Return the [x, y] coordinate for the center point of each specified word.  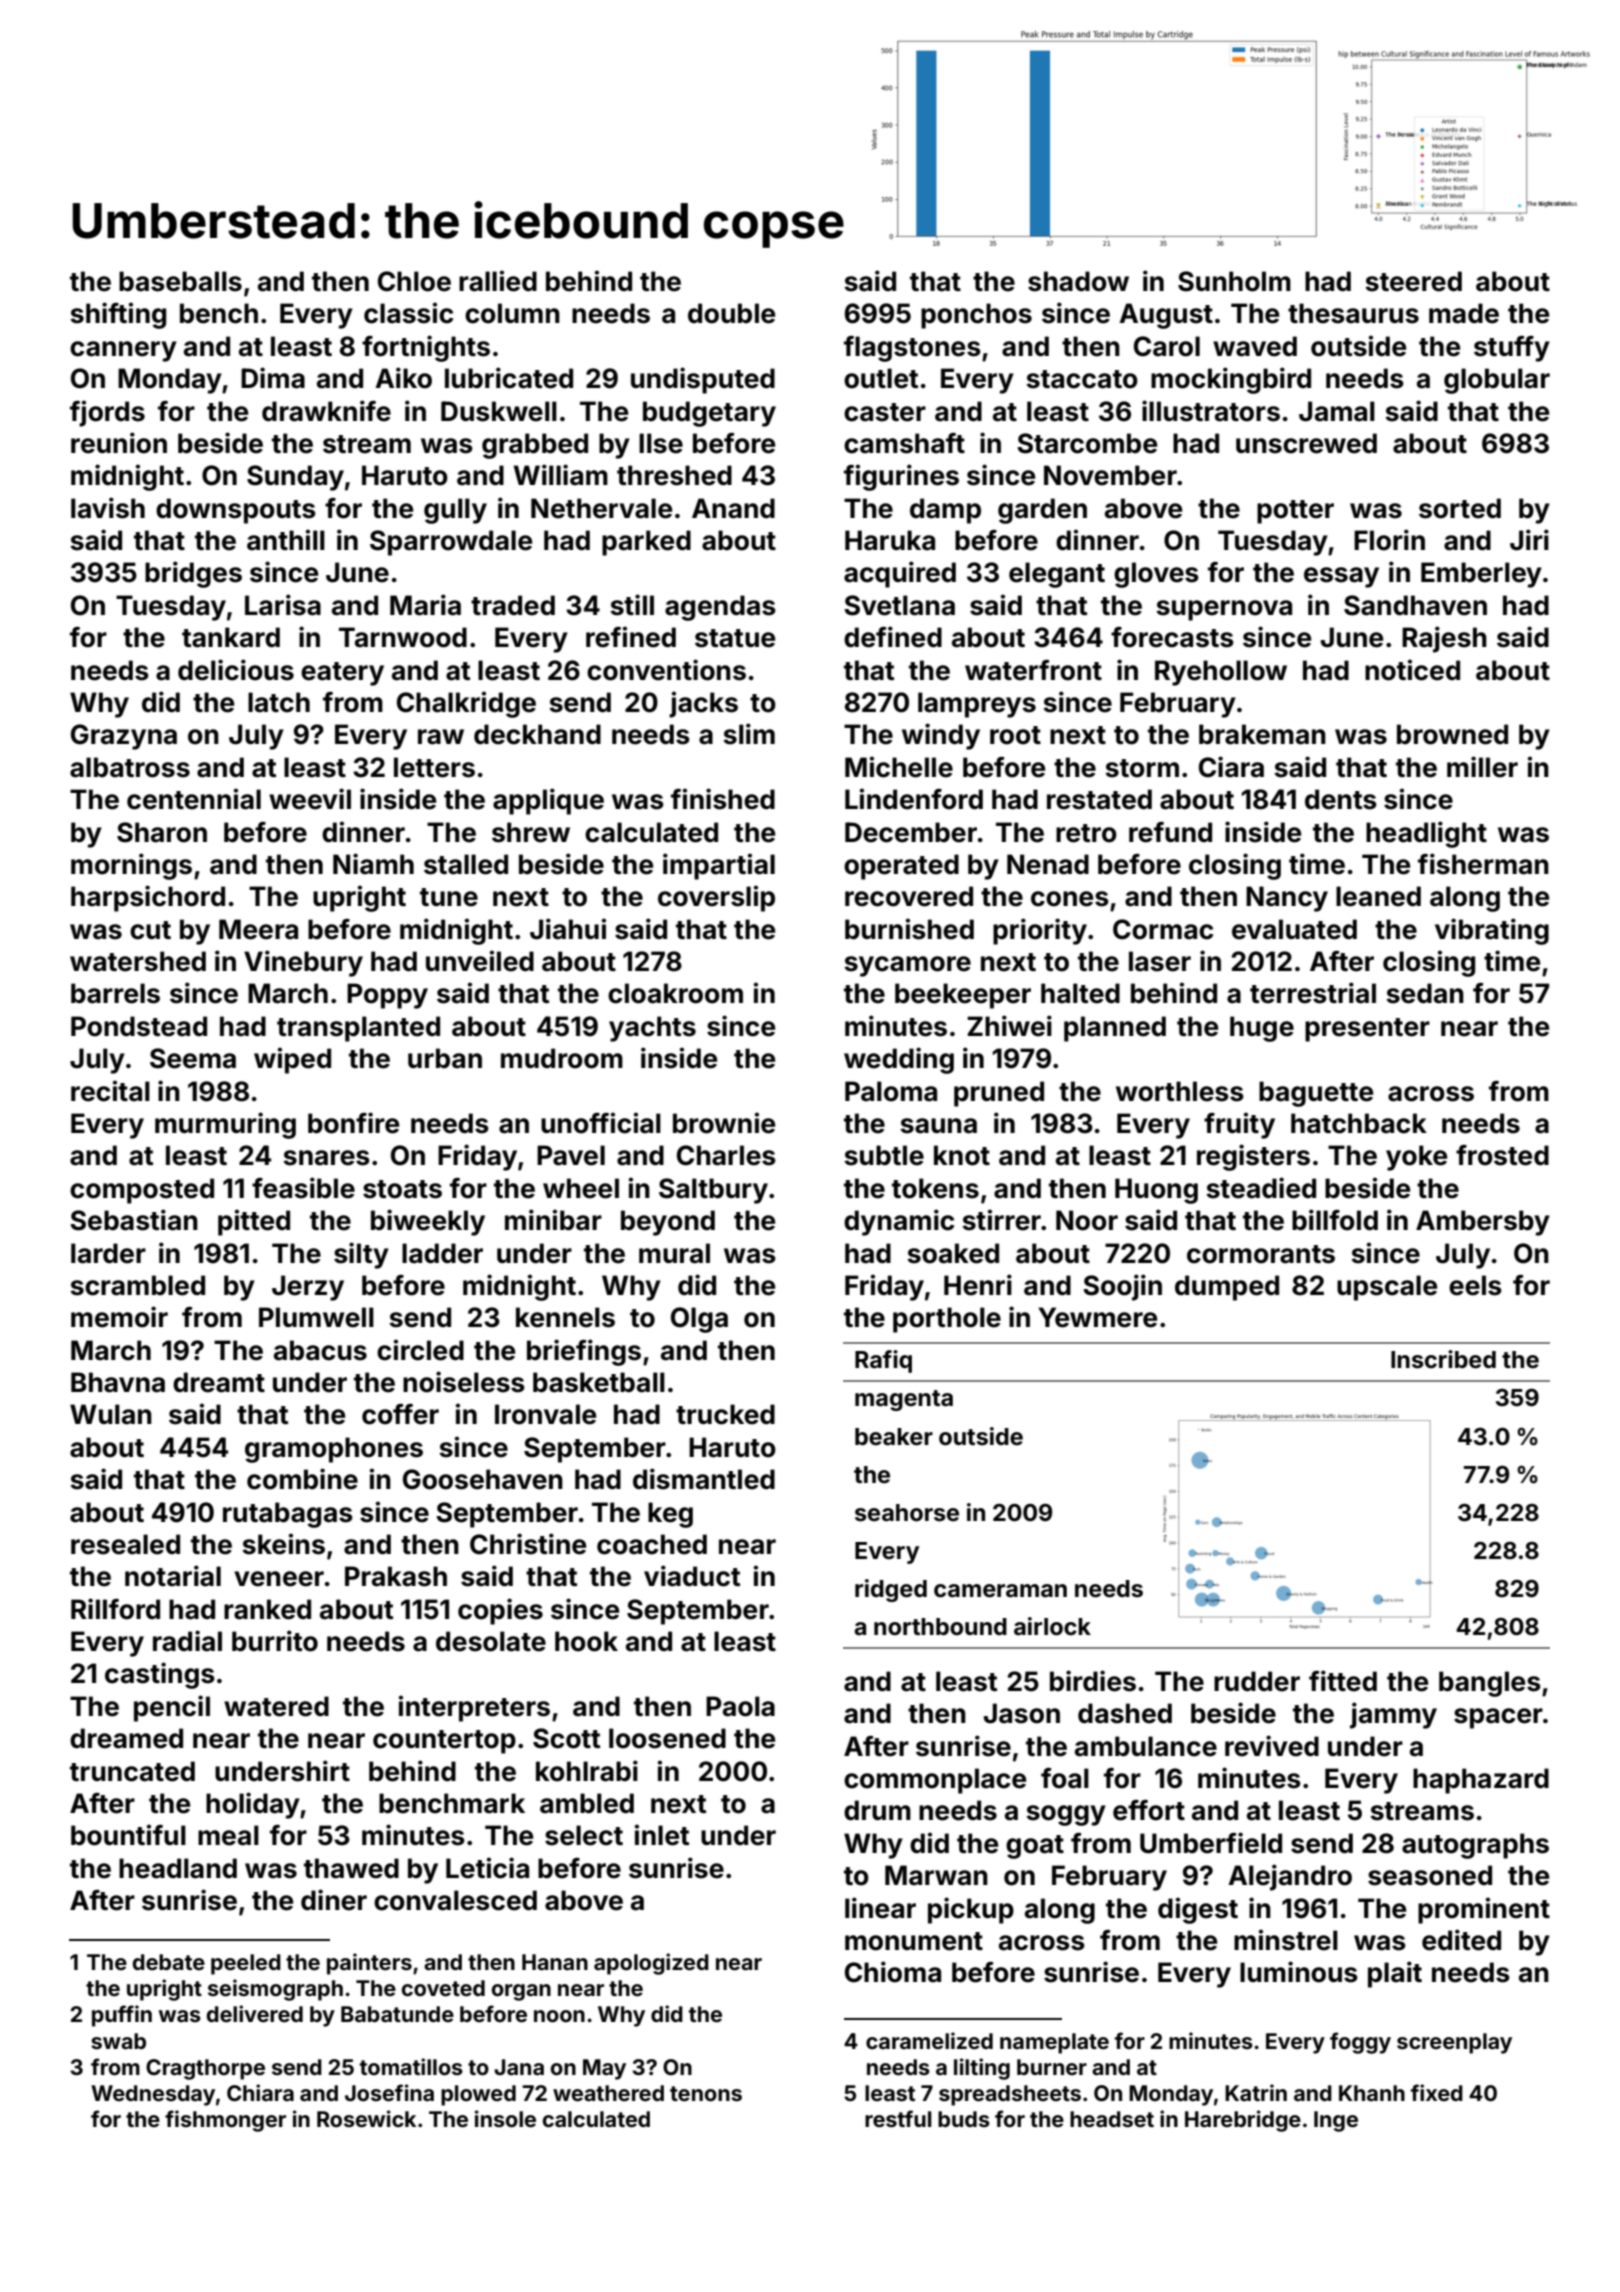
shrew [531, 832]
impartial [719, 866]
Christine [528, 1544]
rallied [498, 281]
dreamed [126, 1738]
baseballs [180, 281]
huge [1262, 1029]
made [1464, 313]
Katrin [1256, 2092]
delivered [255, 2013]
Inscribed [1443, 1359]
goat [1035, 1847]
